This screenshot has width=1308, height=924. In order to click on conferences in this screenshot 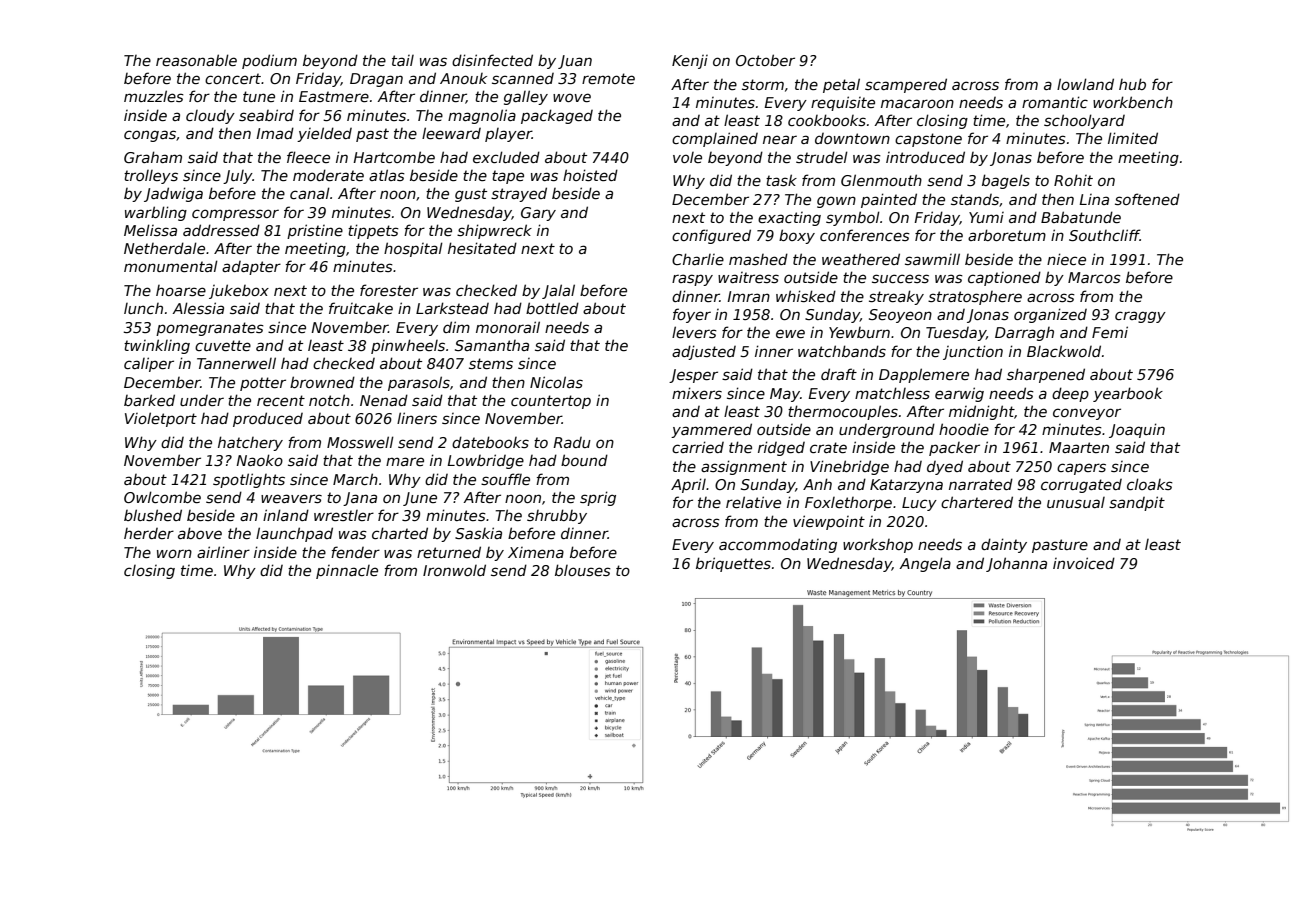, I will do `click(865, 235)`.
